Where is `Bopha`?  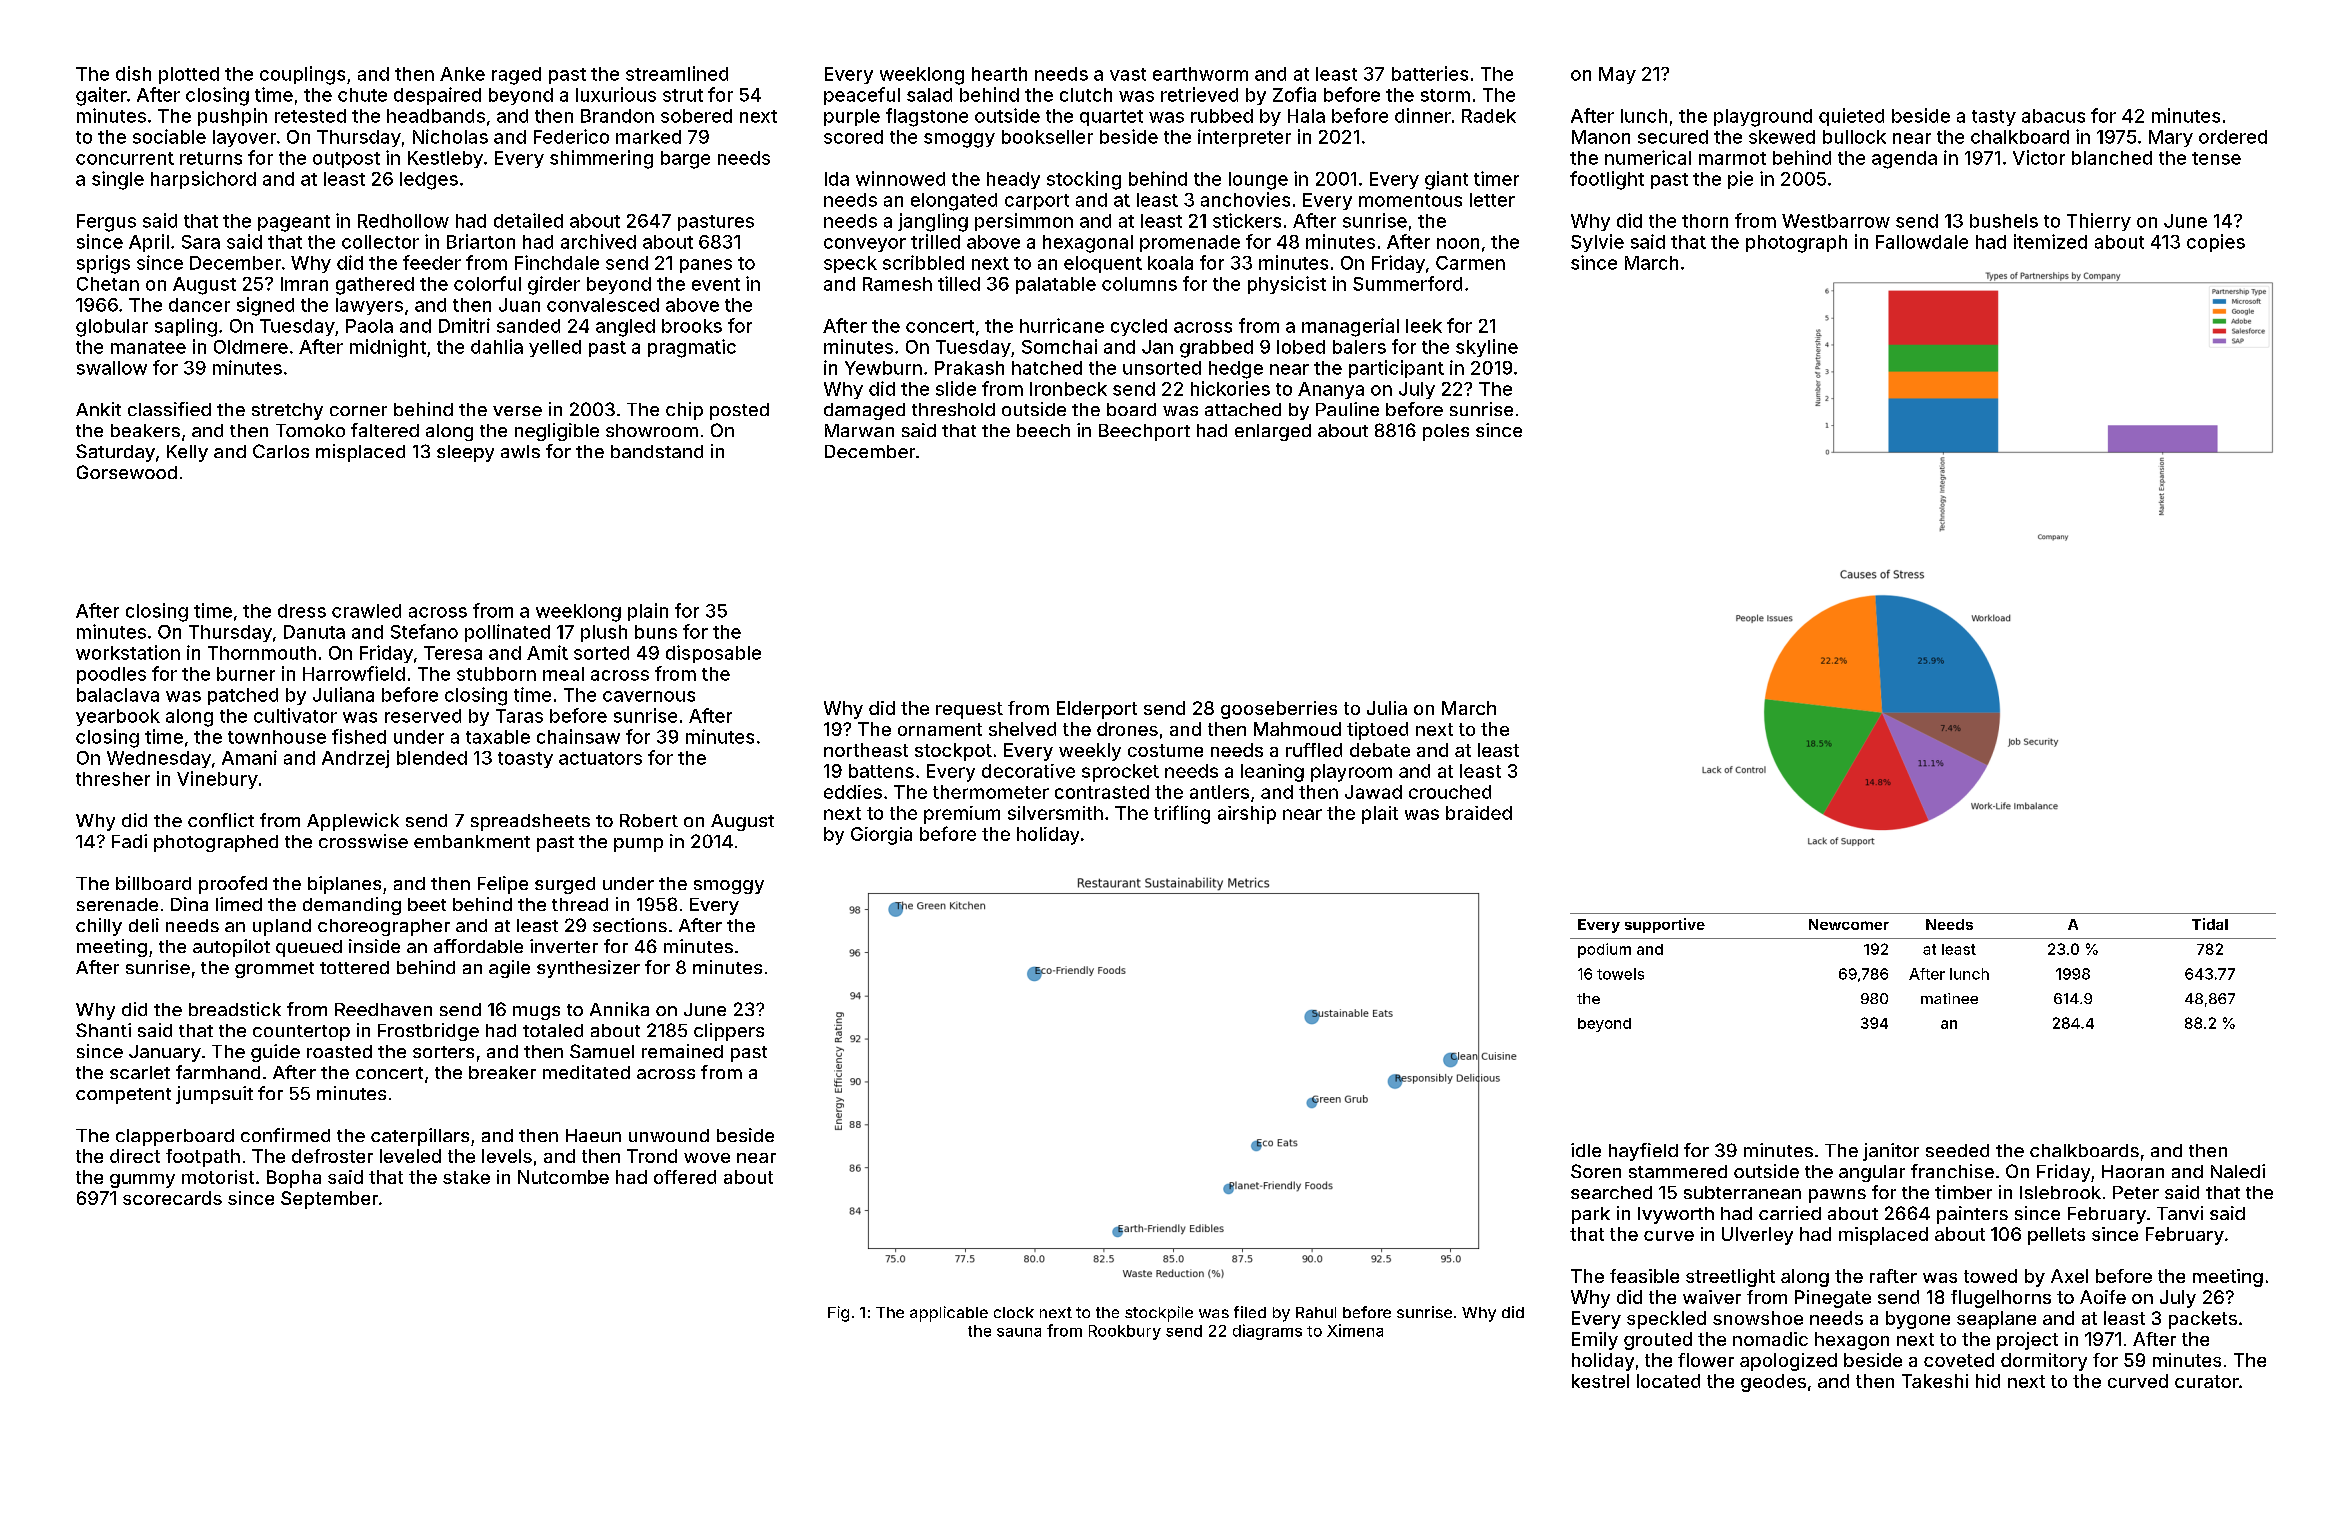 Bopha is located at coordinates (294, 1179).
